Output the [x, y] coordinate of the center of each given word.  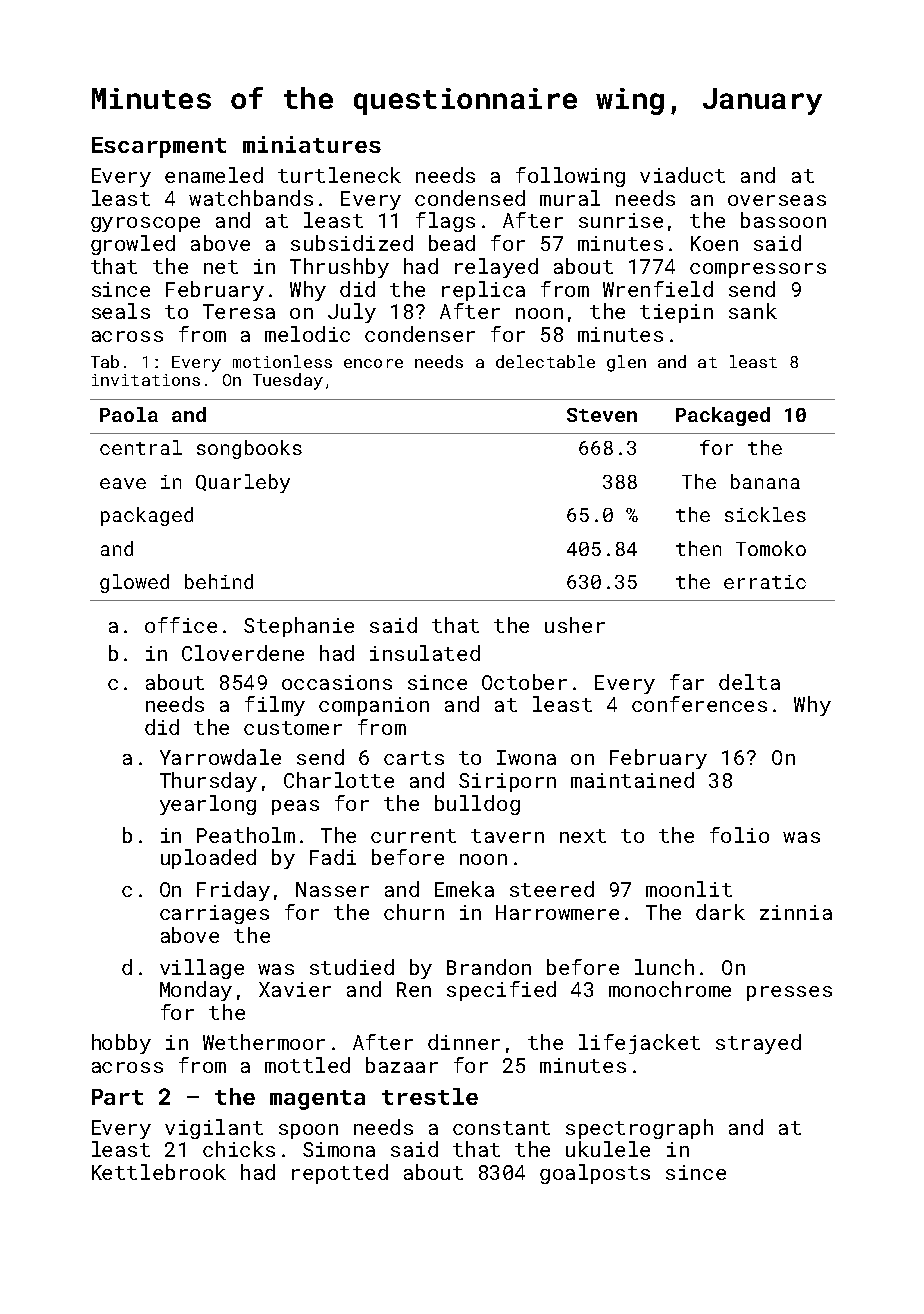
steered [552, 889]
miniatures [312, 144]
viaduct [682, 175]
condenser [420, 334]
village [202, 969]
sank [753, 311]
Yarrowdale [220, 757]
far [687, 682]
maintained [632, 780]
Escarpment [159, 147]
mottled [307, 1065]
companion [374, 706]
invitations [146, 380]
